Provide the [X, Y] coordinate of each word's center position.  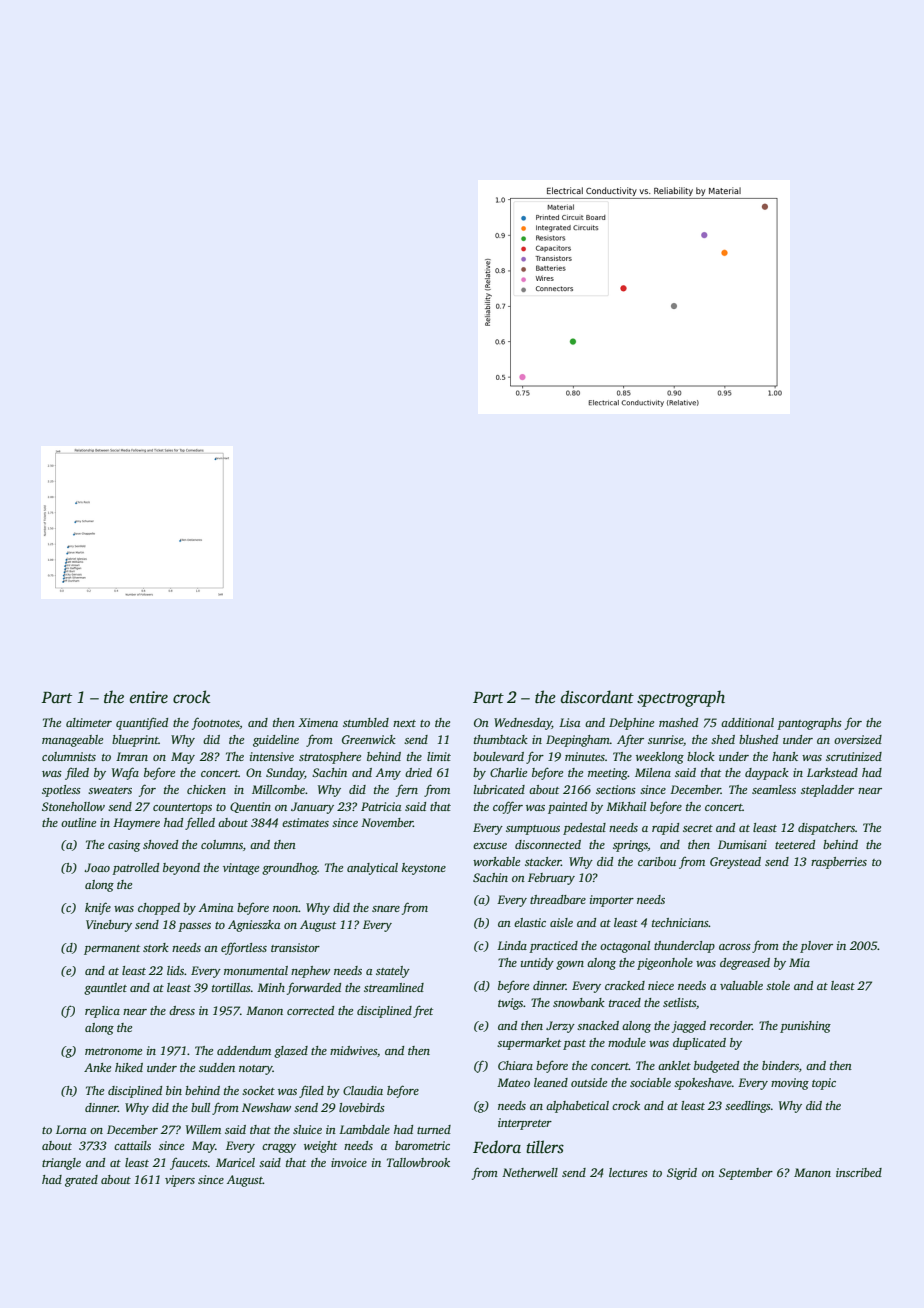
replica [102, 1012]
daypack [767, 774]
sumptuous [533, 830]
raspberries [839, 863]
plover [816, 947]
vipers [180, 1181]
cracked [625, 985]
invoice [349, 1162]
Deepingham [578, 741]
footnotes [216, 723]
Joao [97, 867]
